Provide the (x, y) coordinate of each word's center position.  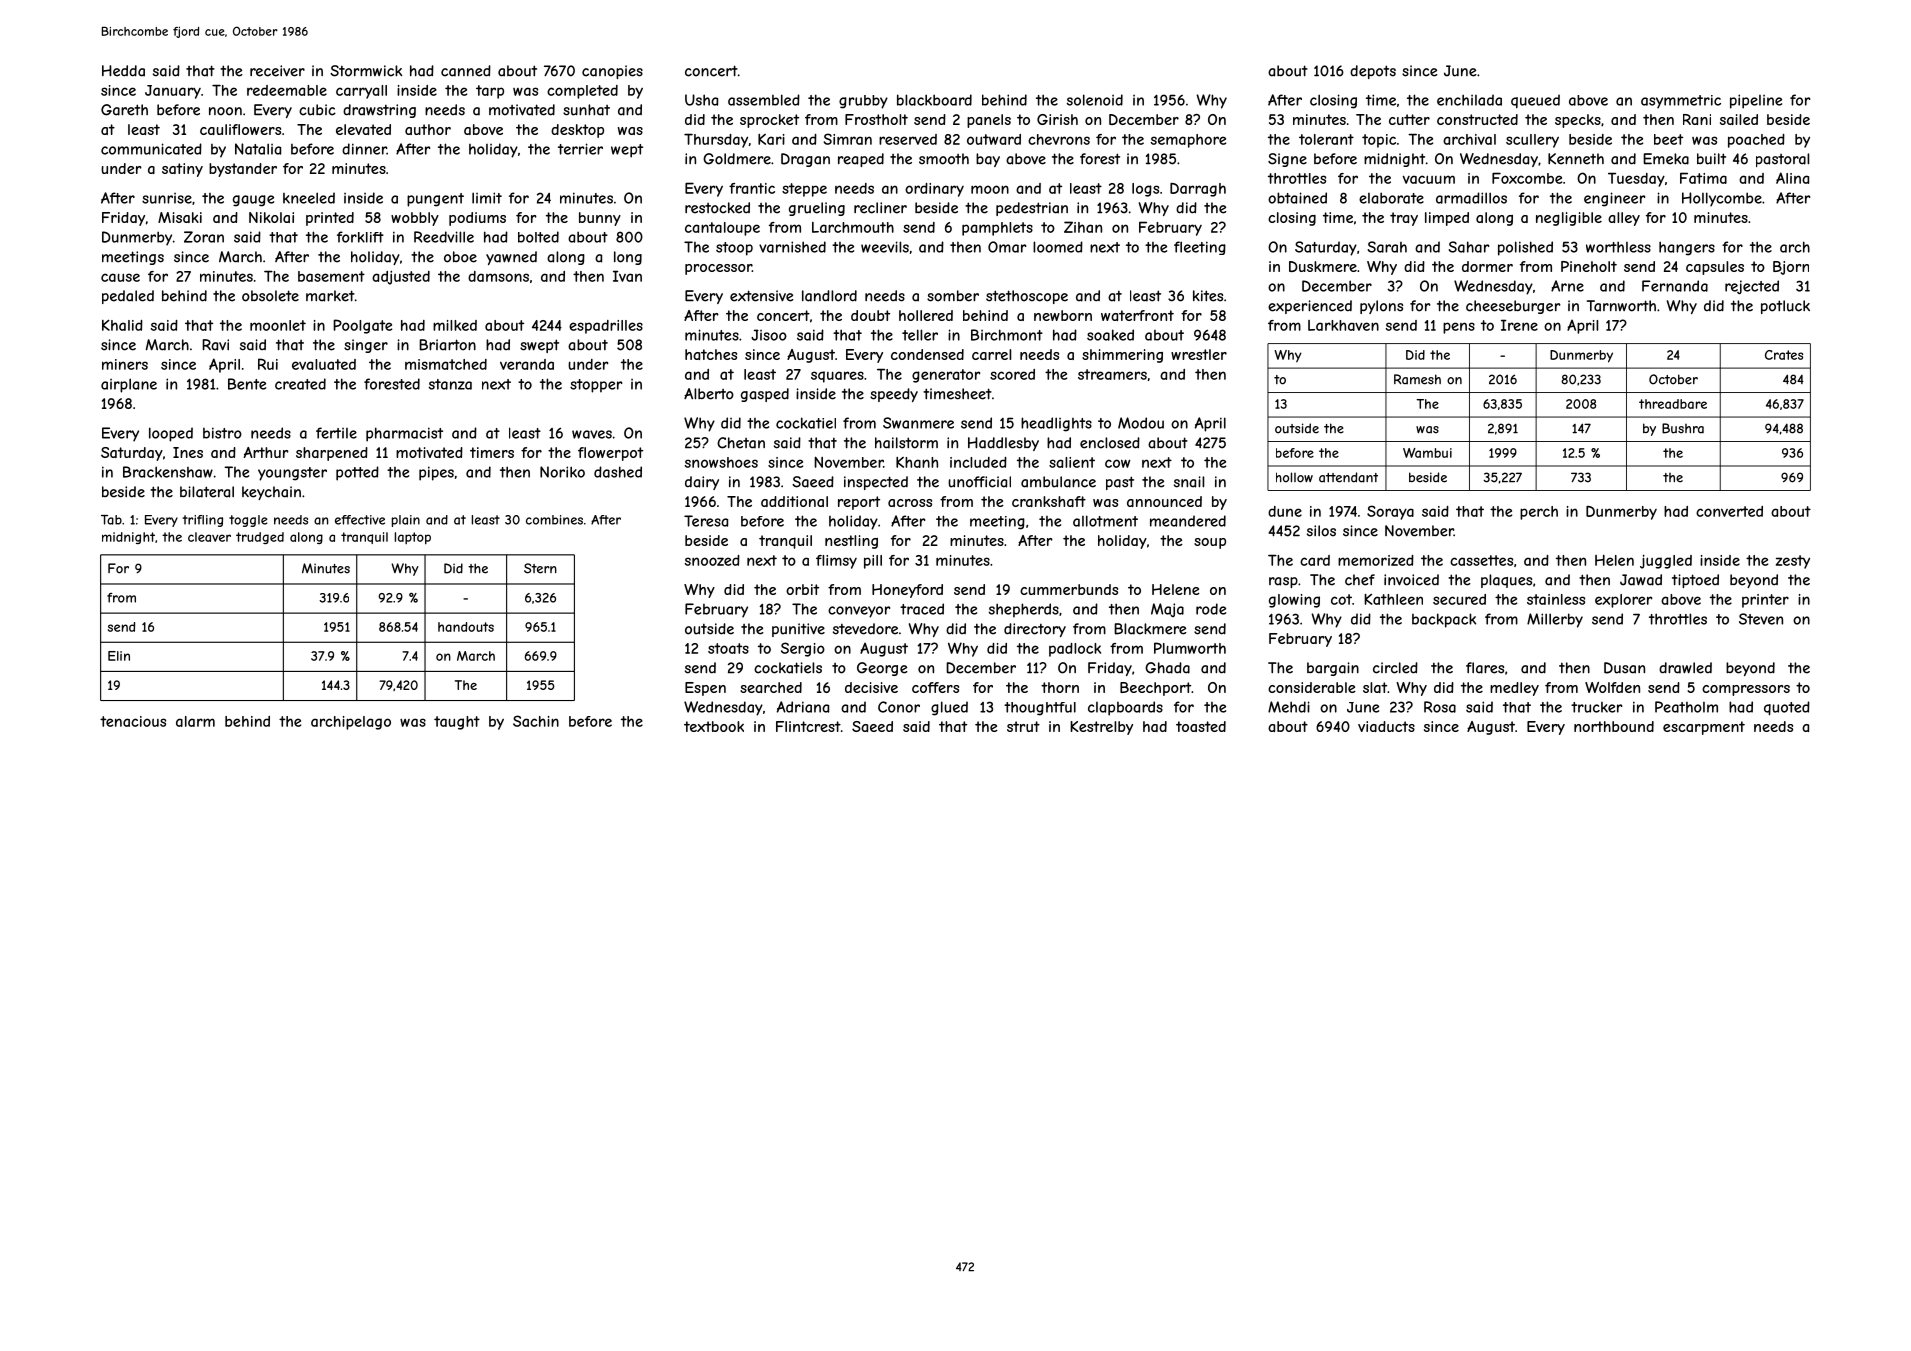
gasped (765, 395)
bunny (600, 219)
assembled (764, 100)
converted (1729, 511)
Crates (1784, 355)
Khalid (122, 325)
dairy (702, 483)
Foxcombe (1527, 178)
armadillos (1471, 198)
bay (988, 160)
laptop (413, 538)
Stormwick (366, 71)
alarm (195, 721)
